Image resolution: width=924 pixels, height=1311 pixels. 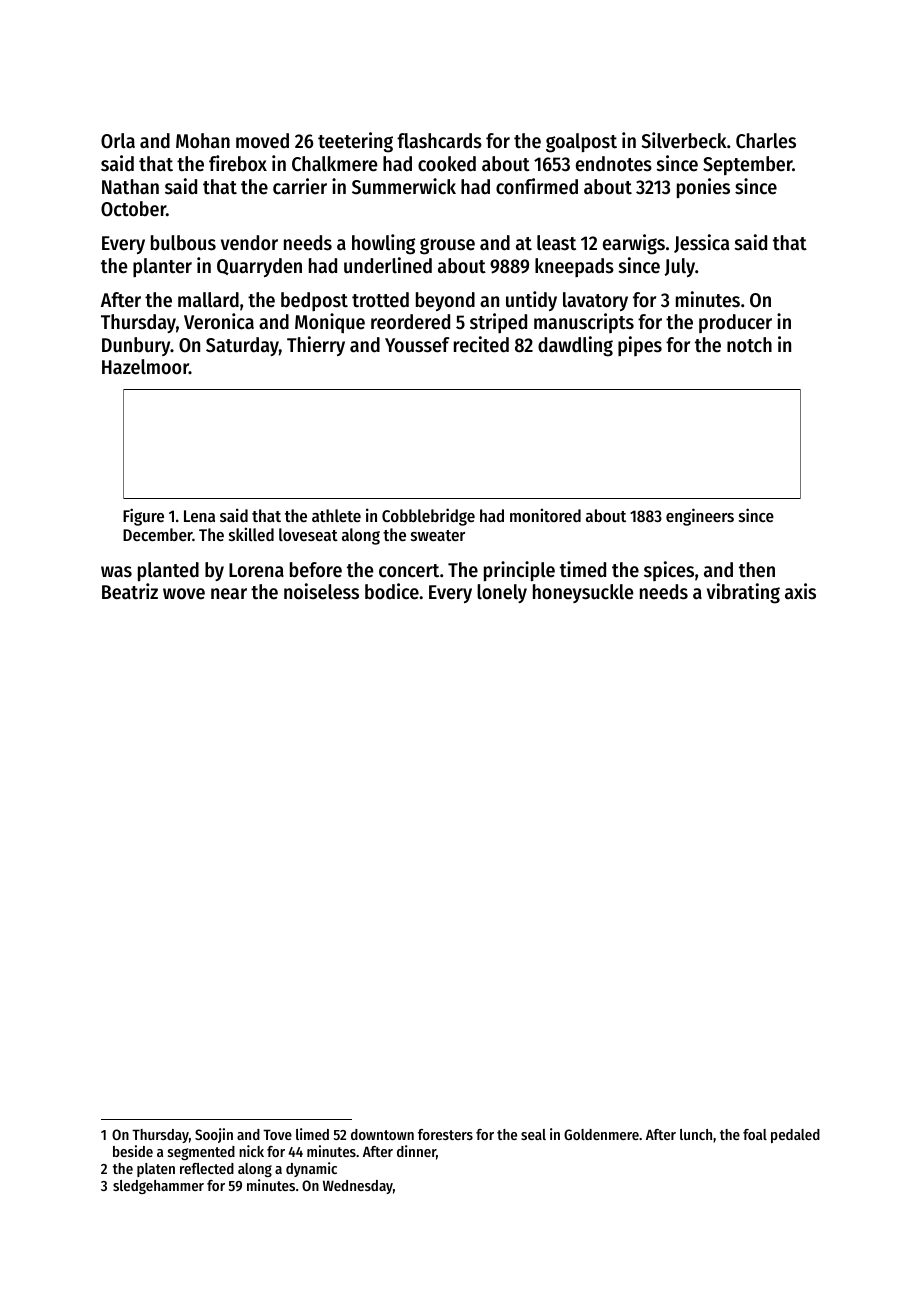 What do you see at coordinates (533, 1134) in the document?
I see `seal` at bounding box center [533, 1134].
